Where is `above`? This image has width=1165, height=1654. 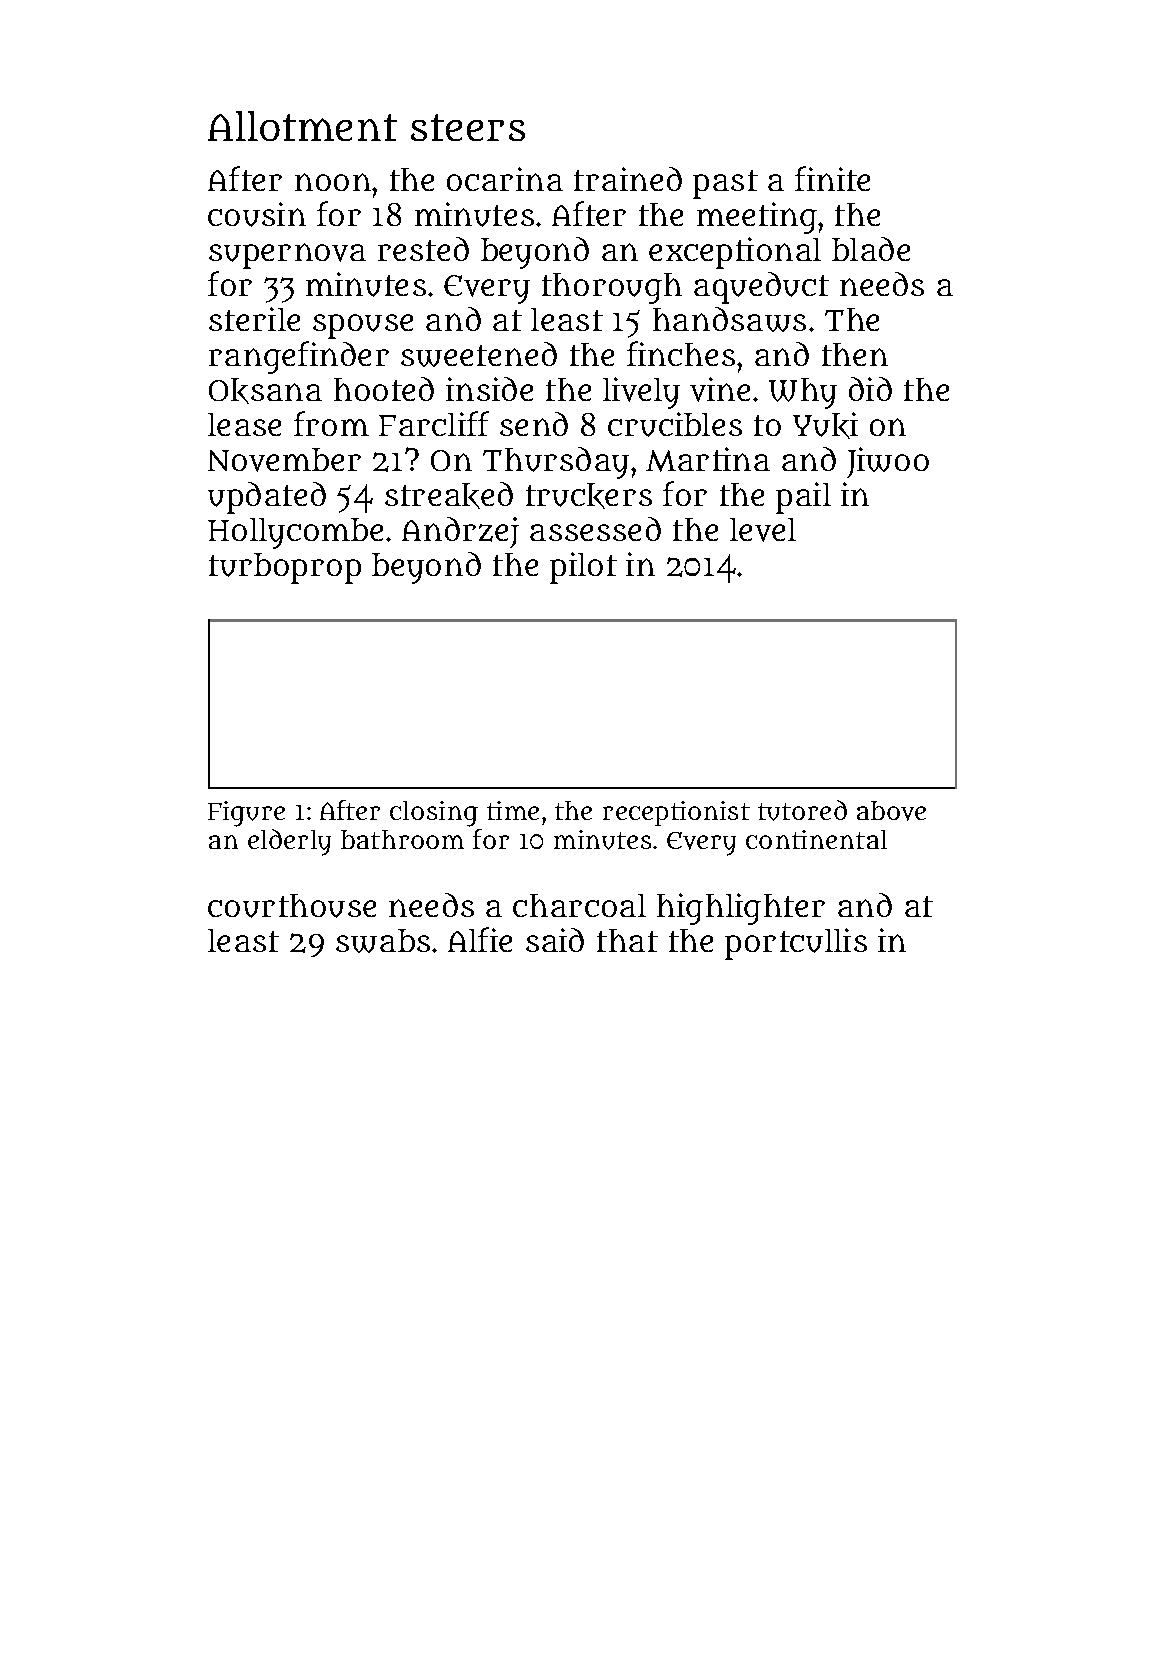
above is located at coordinates (891, 811).
